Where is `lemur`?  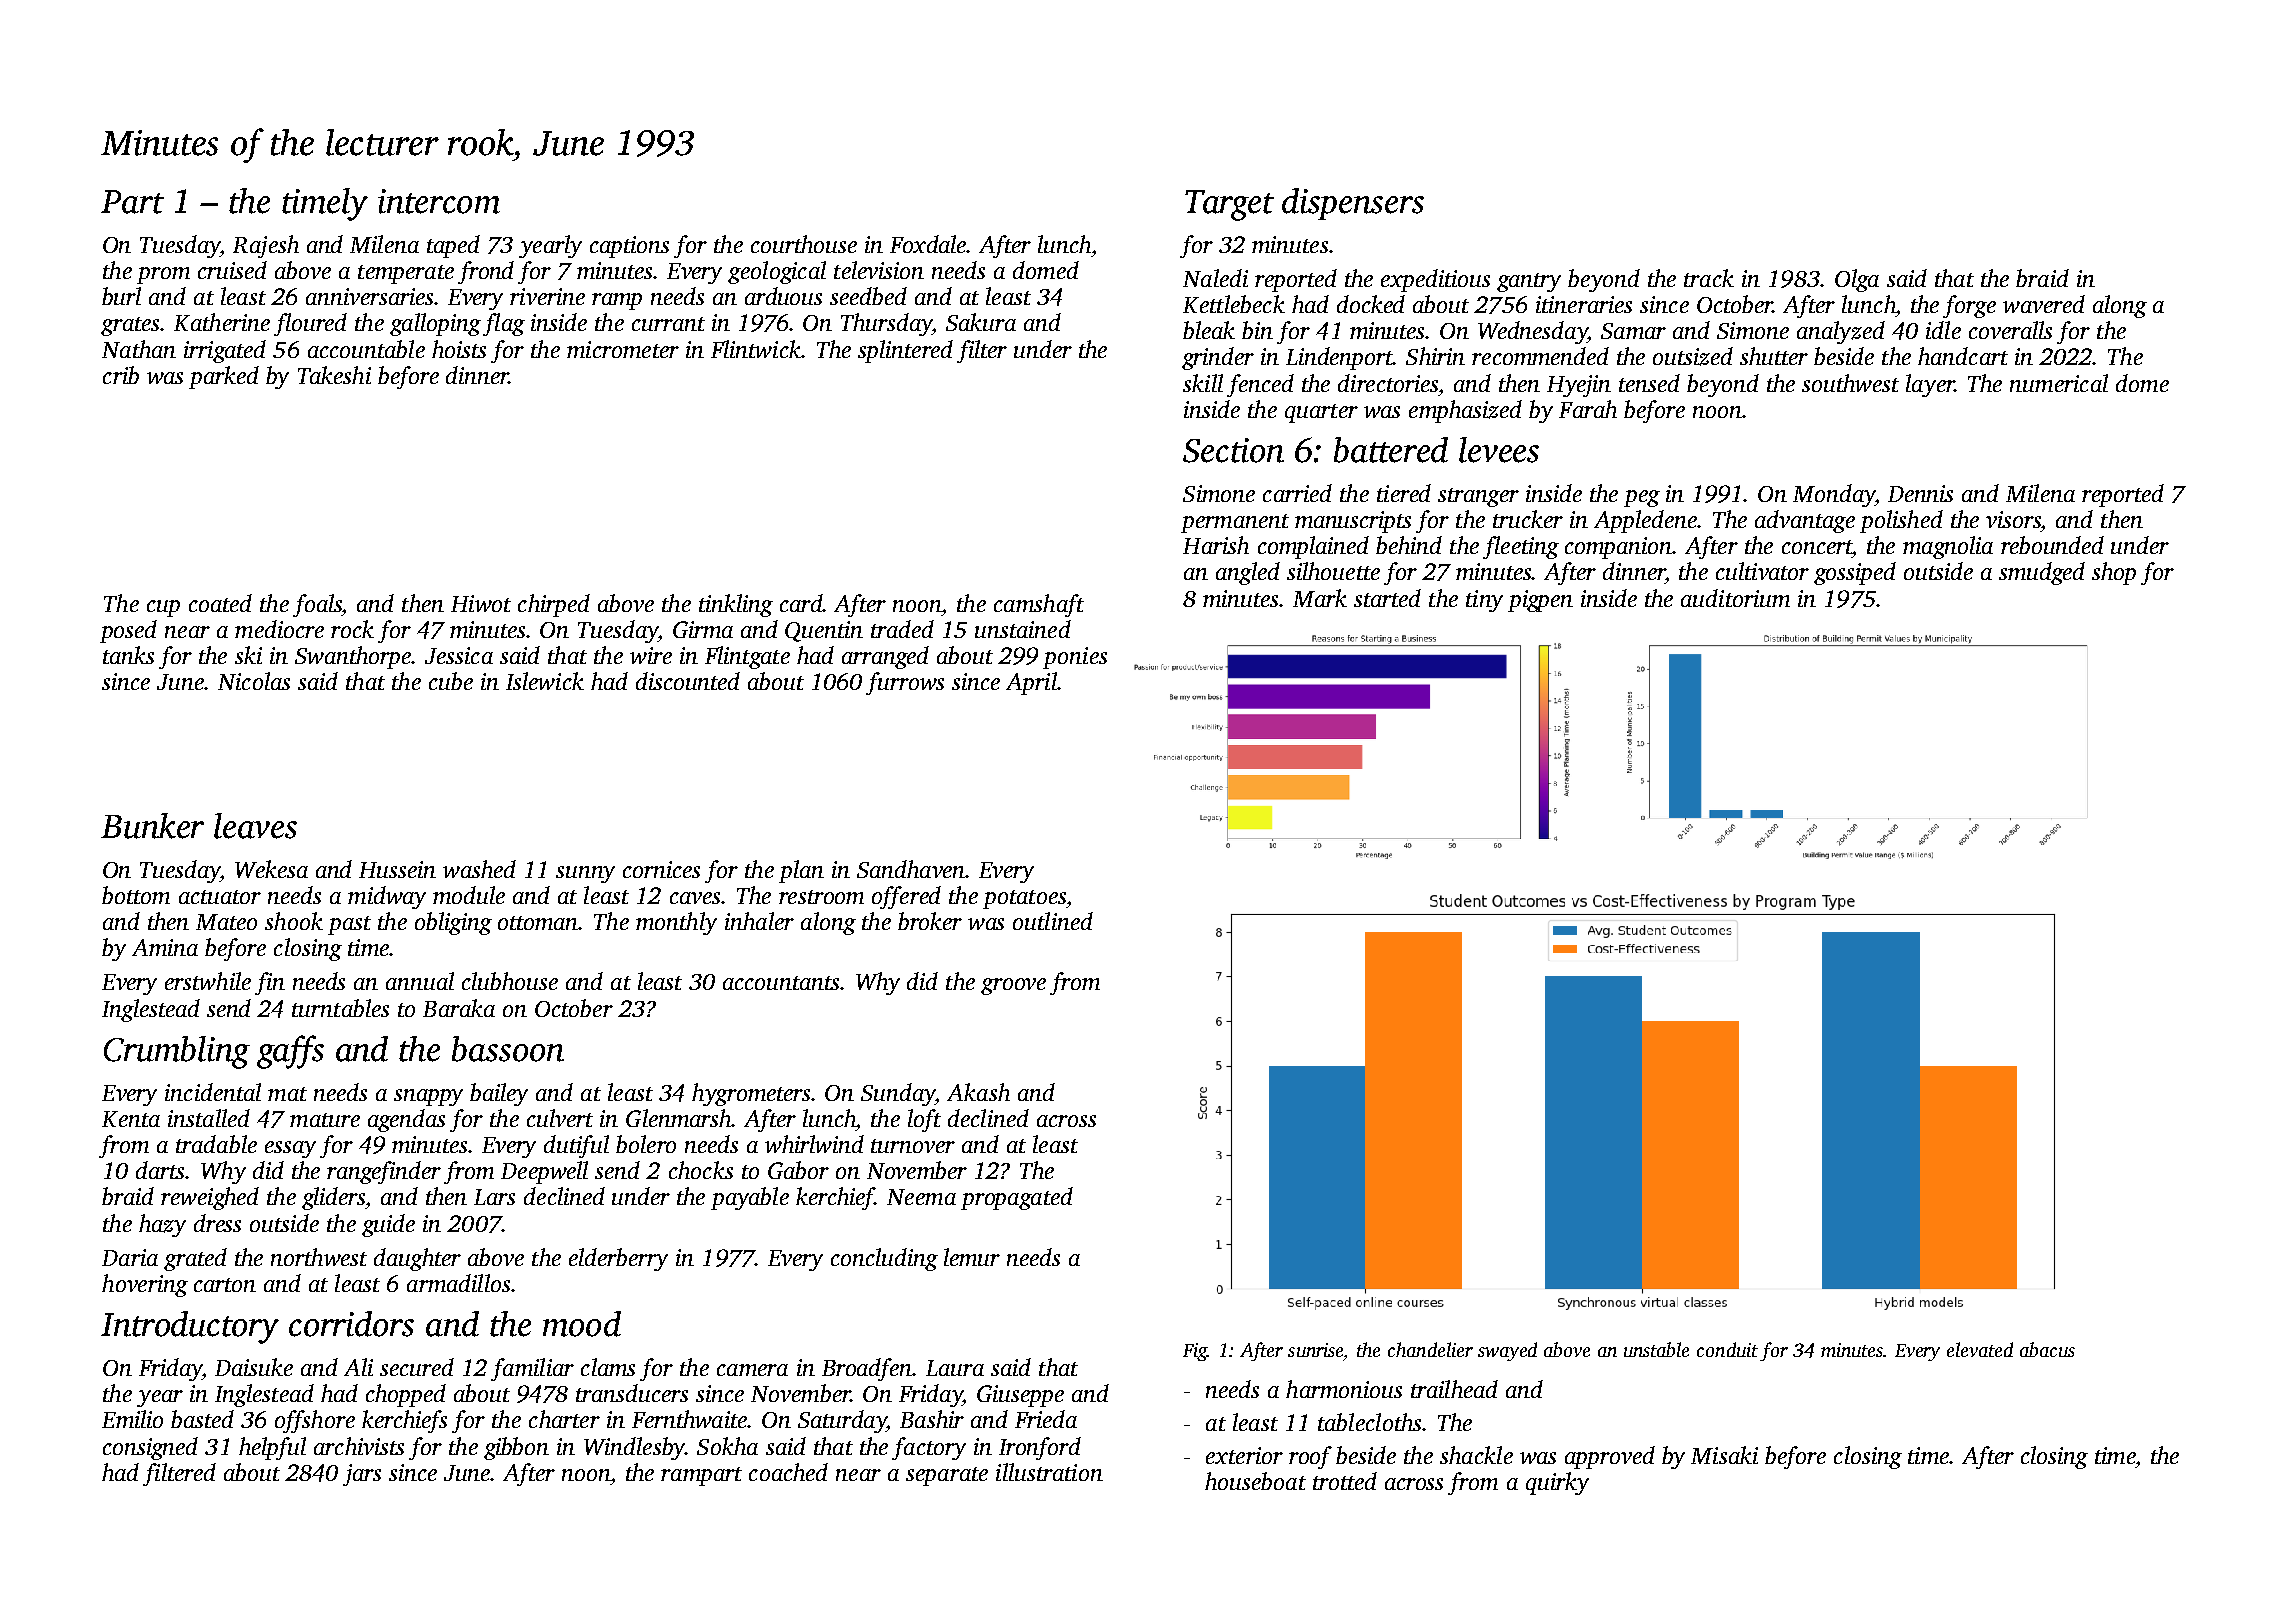
lemur is located at coordinates (972, 1257).
